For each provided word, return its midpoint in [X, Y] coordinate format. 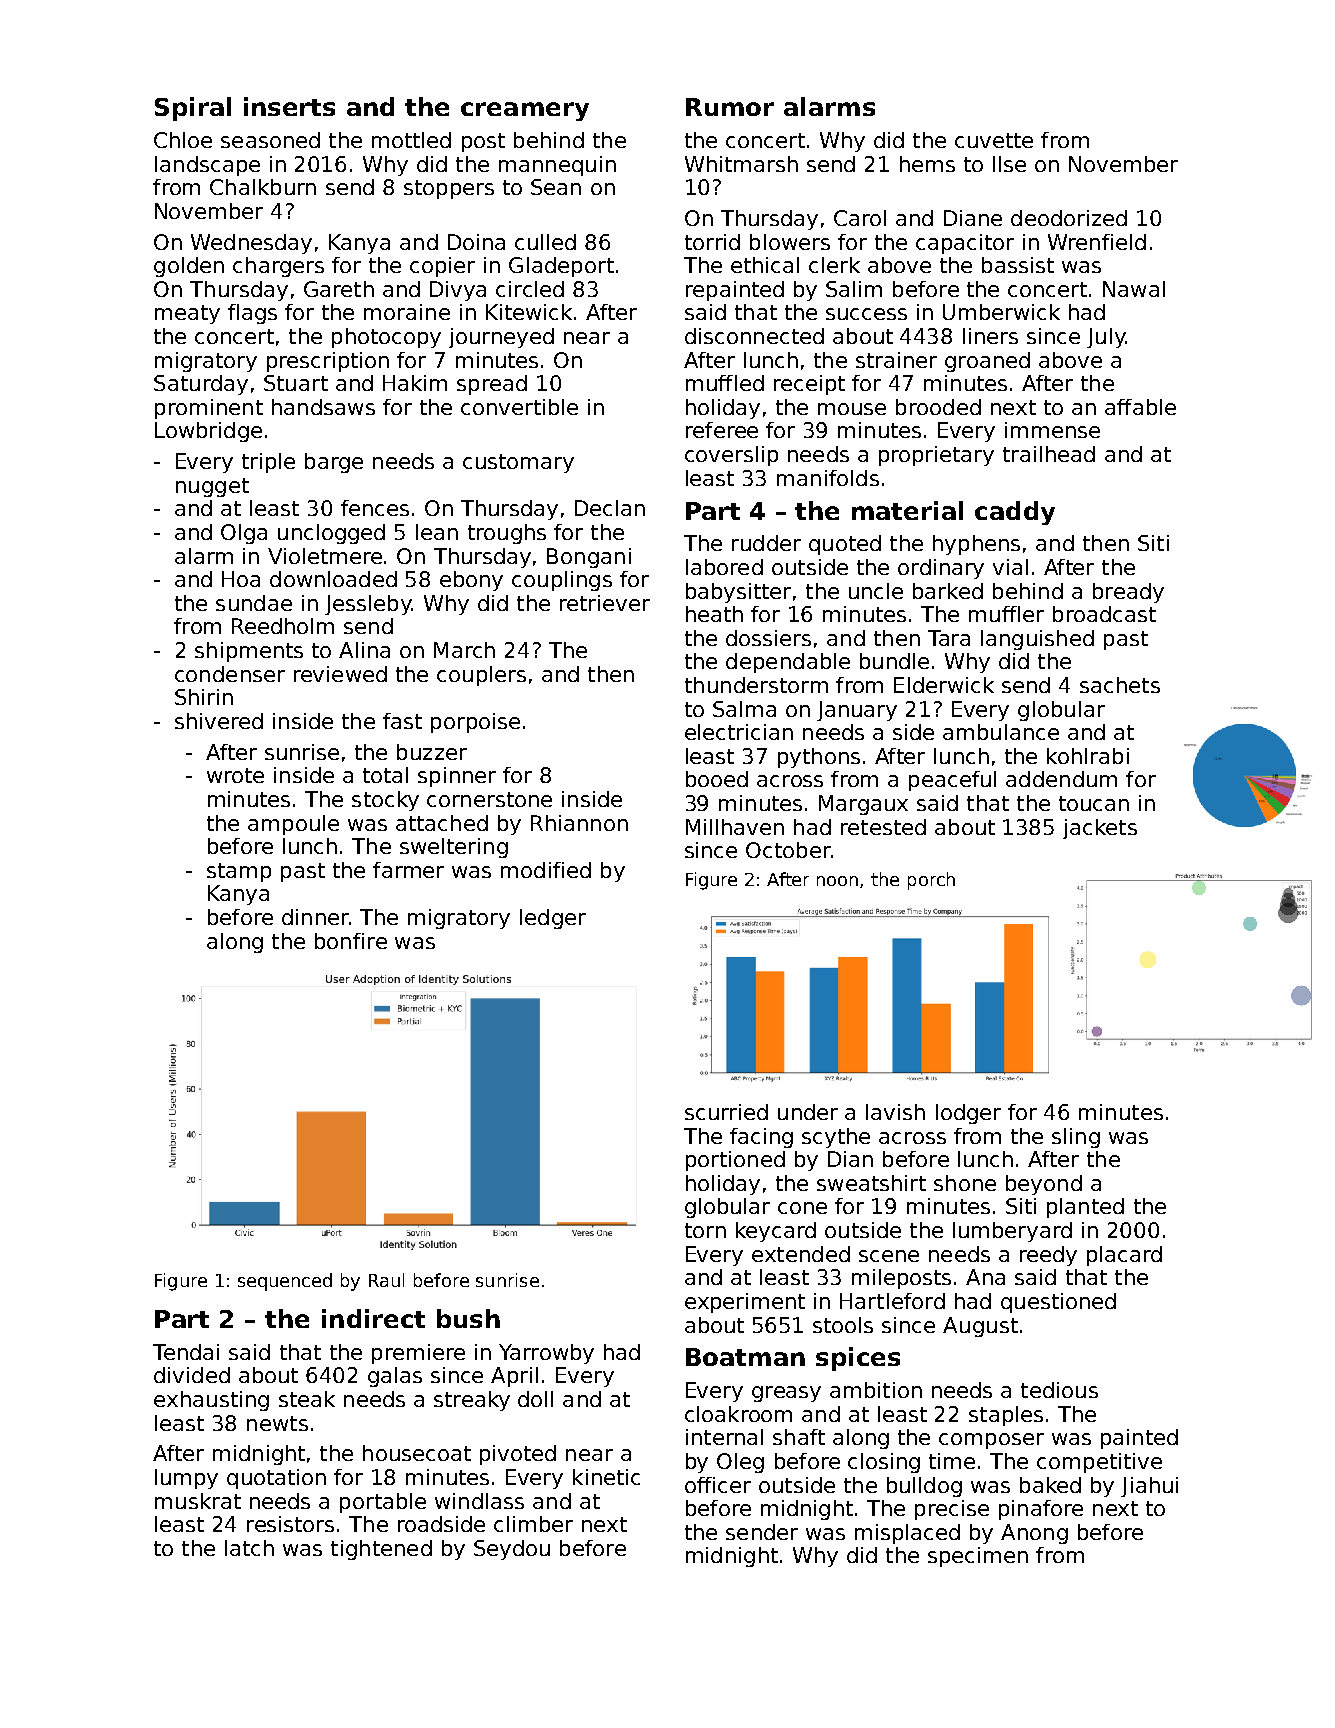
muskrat [198, 1501]
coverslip [731, 456]
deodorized [1069, 218]
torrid [712, 242]
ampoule [293, 825]
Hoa [241, 579]
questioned [1058, 1303]
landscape [207, 166]
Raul [386, 1280]
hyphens [976, 545]
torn [705, 1230]
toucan [1094, 803]
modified [546, 870]
